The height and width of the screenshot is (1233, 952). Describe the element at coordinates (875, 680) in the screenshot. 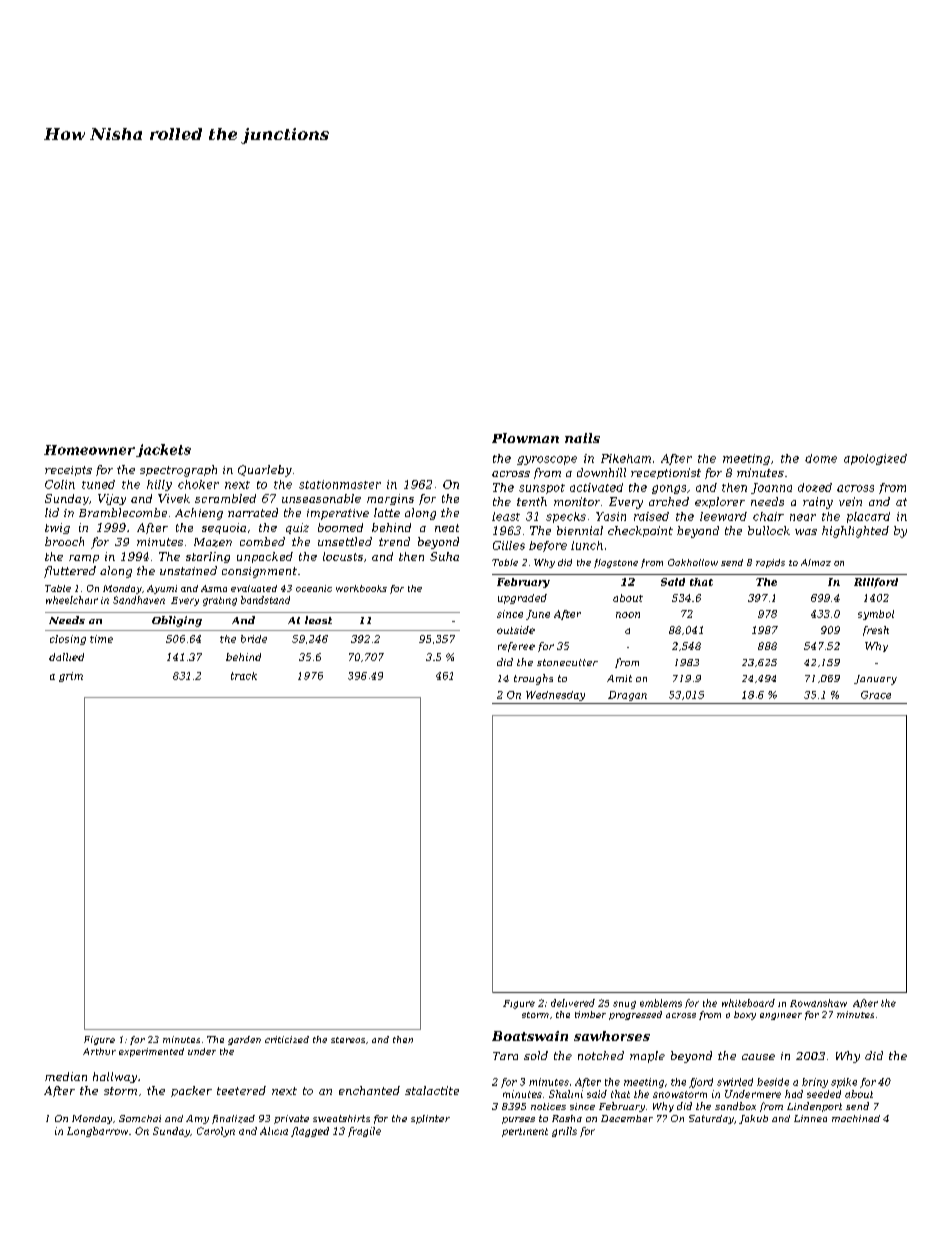

I see `January` at that location.
